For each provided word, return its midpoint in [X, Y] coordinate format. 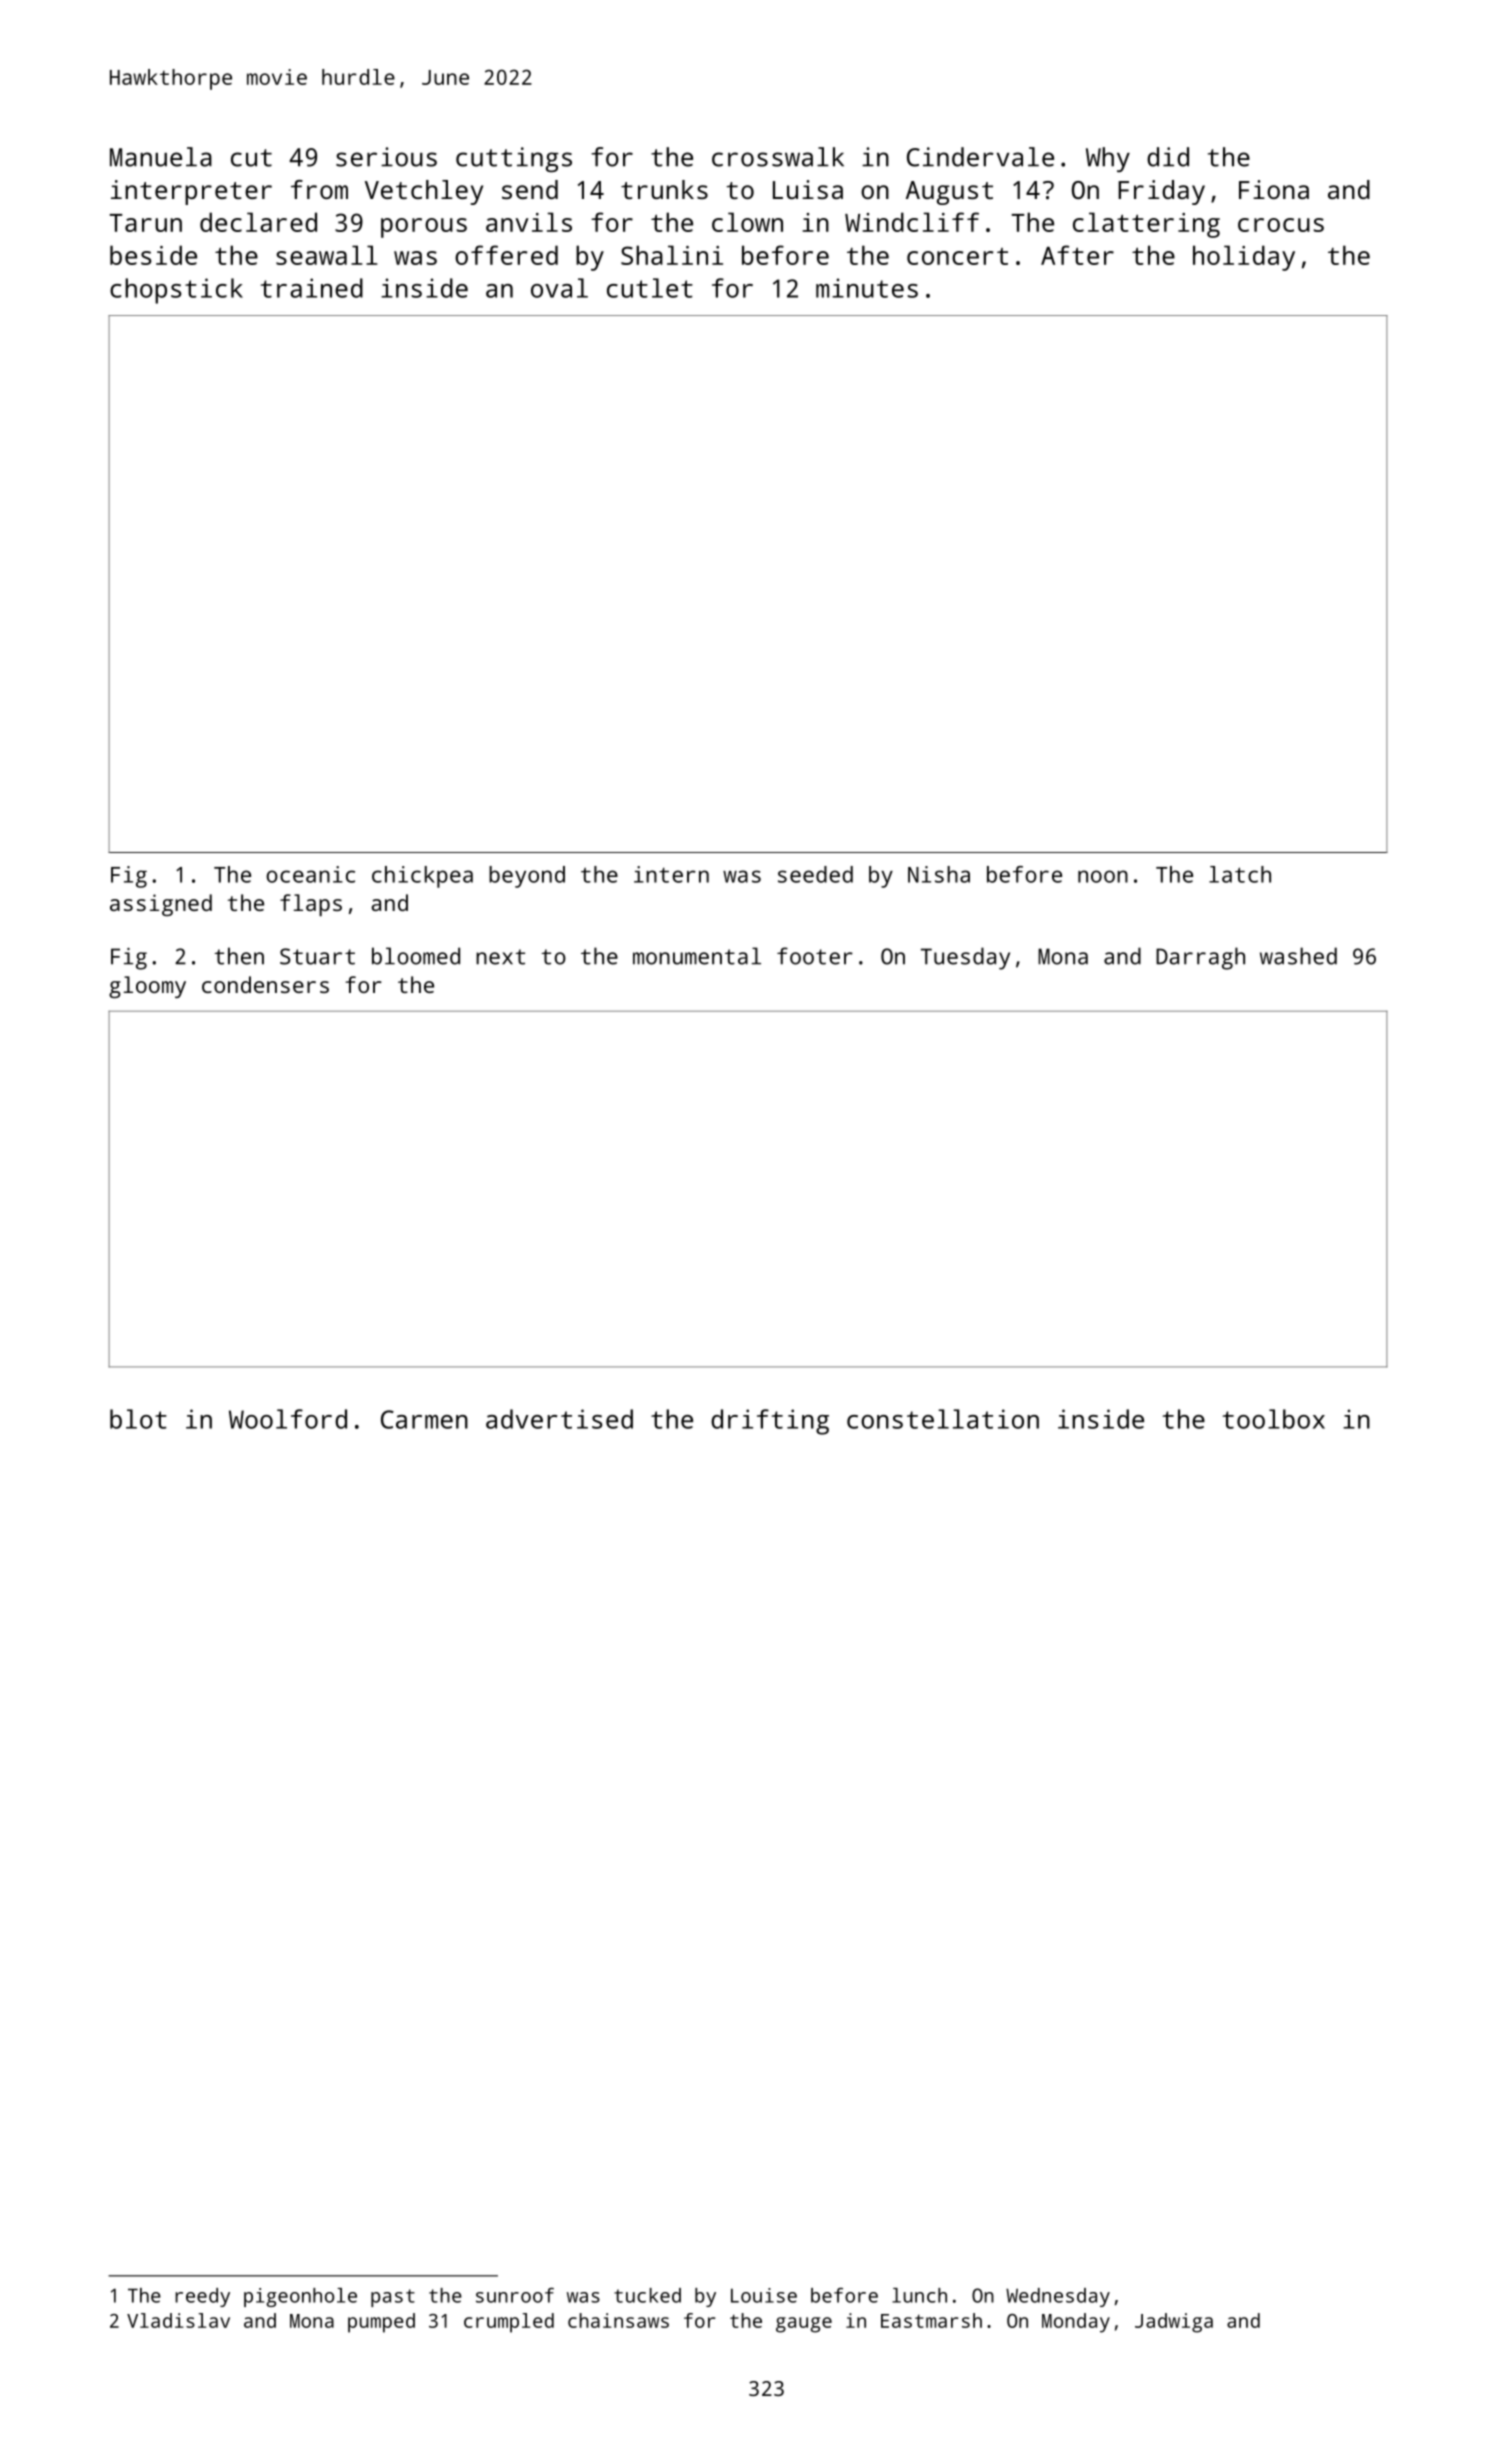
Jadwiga [1174, 2323]
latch [1240, 874]
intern [671, 874]
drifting [770, 1422]
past [393, 2298]
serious [386, 157]
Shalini [672, 255]
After [1077, 255]
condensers [265, 984]
